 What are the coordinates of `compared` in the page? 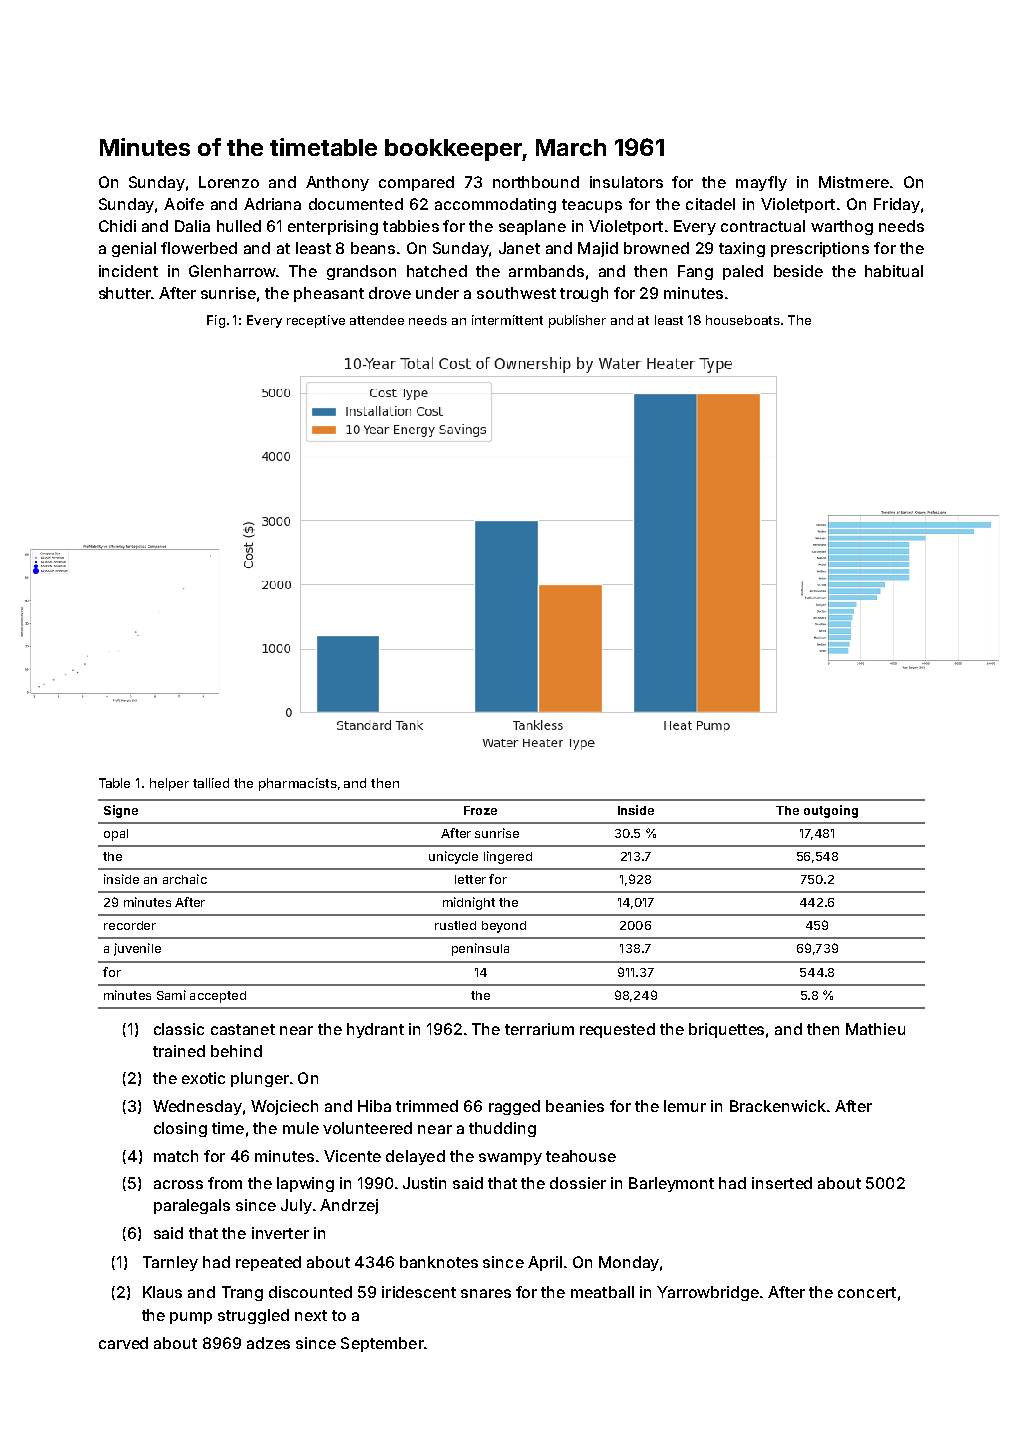 It's located at (416, 183).
